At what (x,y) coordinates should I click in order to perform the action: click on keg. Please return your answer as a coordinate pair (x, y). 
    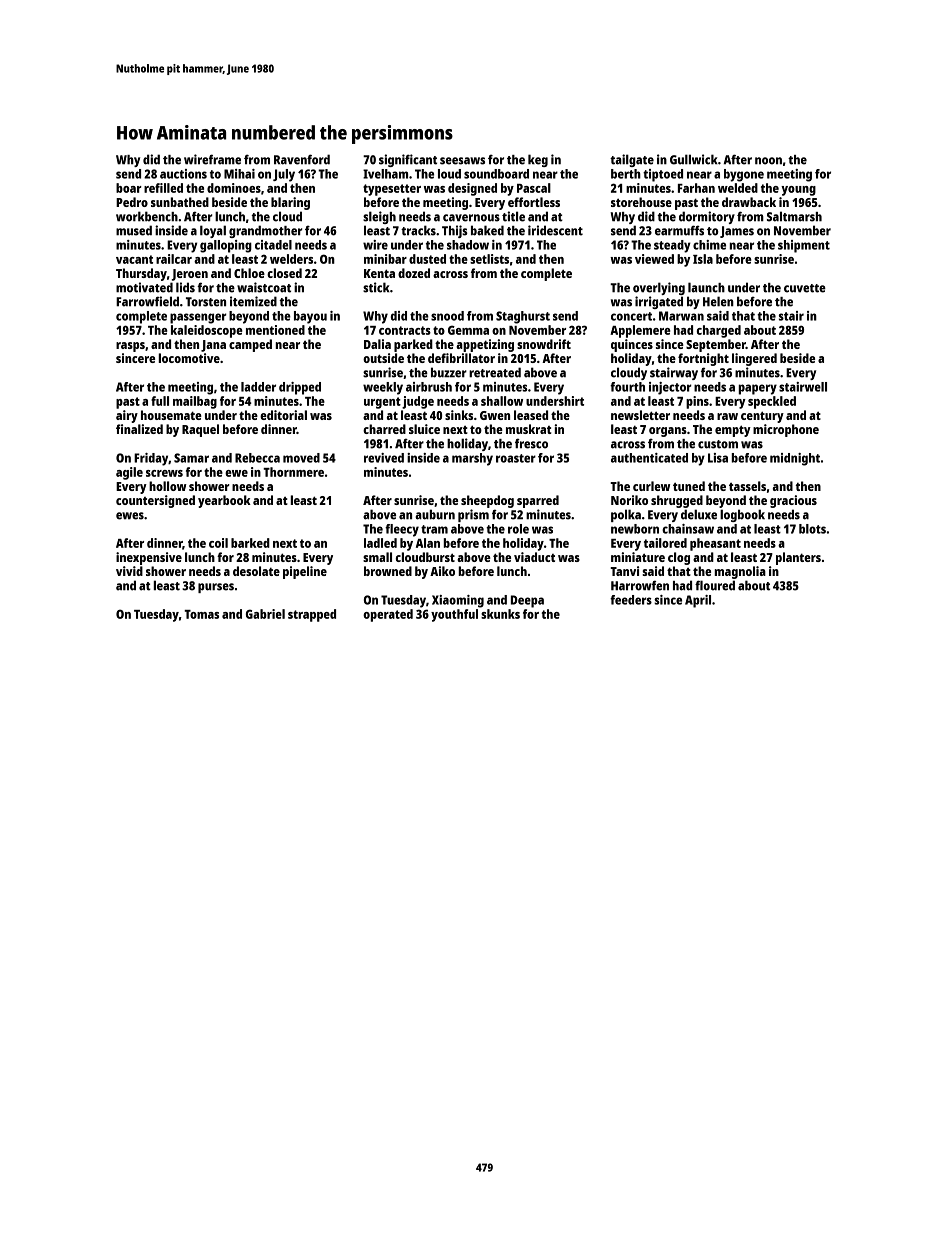
    Looking at the image, I should click on (538, 160).
